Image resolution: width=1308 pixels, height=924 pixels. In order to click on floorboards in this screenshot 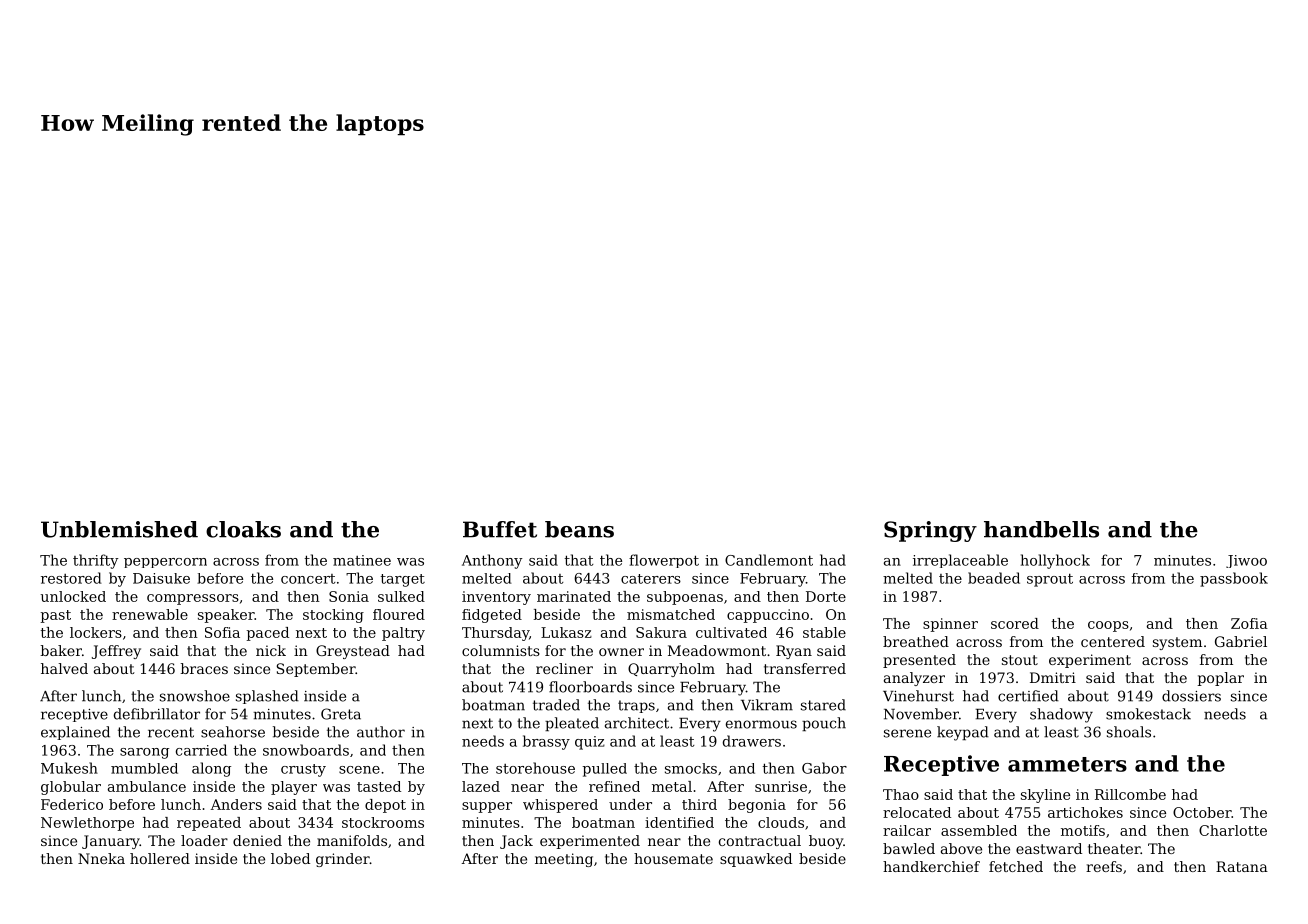, I will do `click(590, 687)`.
